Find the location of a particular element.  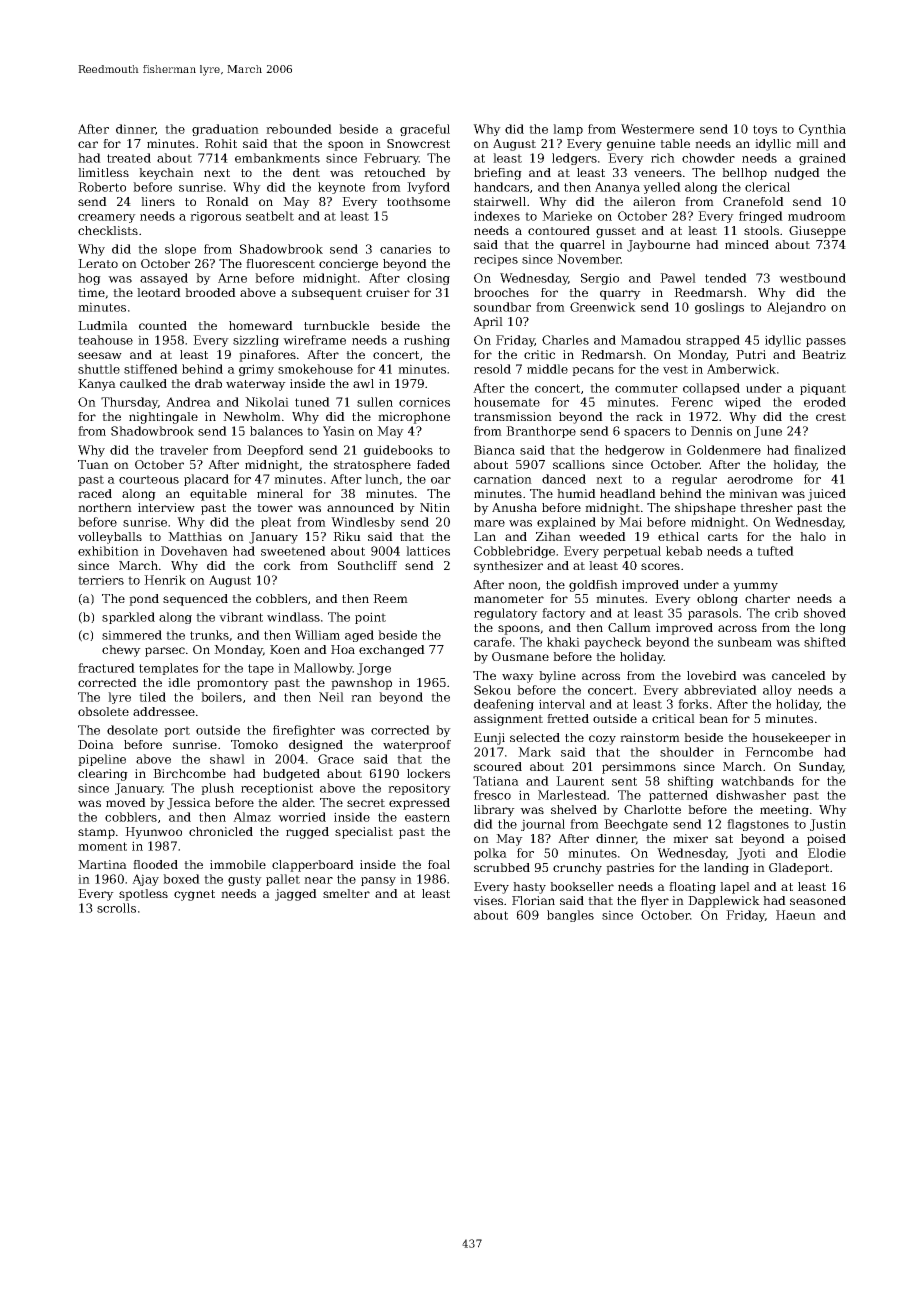

seatbelt is located at coordinates (270, 216).
